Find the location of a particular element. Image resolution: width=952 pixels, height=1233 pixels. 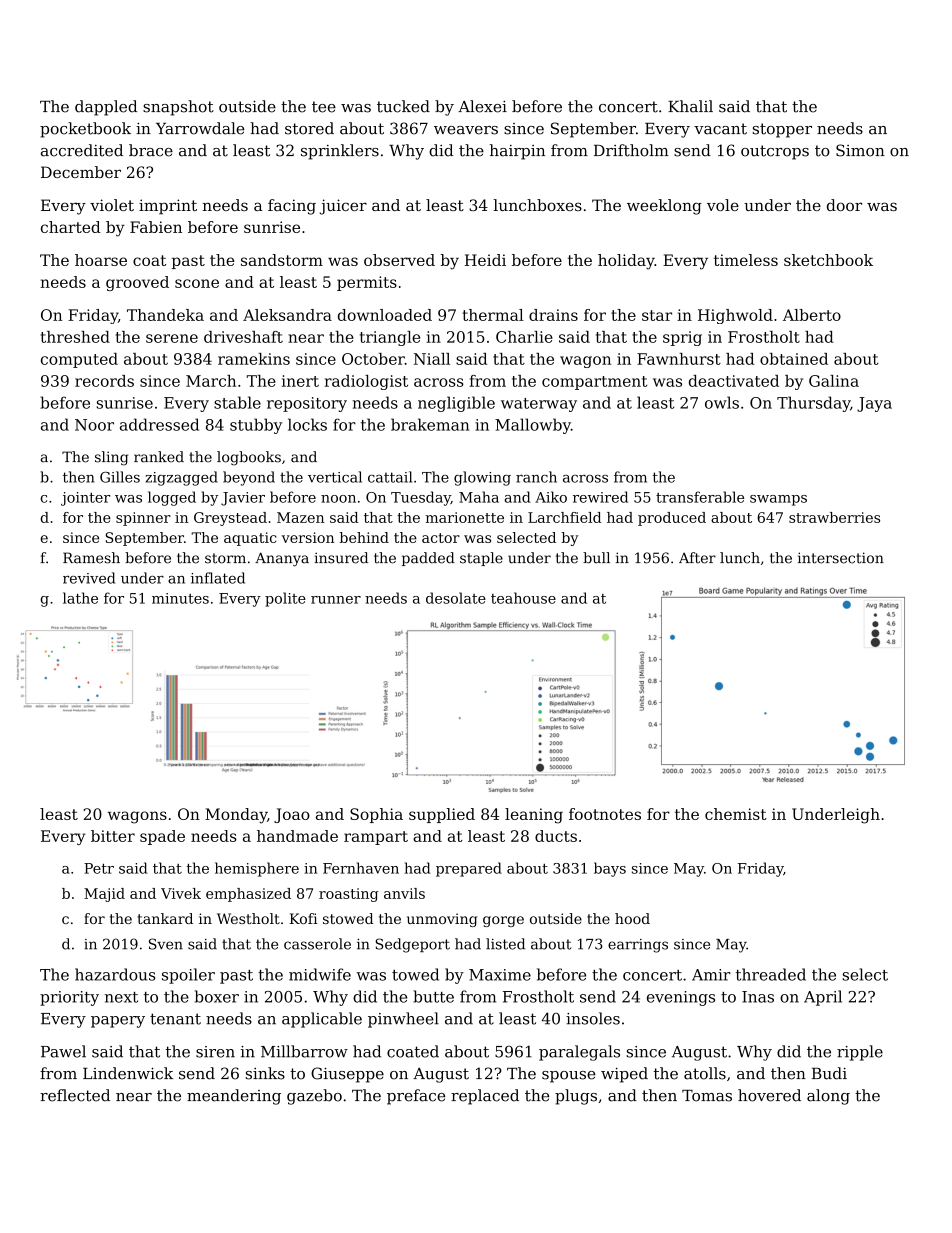

meandering is located at coordinates (234, 1097).
